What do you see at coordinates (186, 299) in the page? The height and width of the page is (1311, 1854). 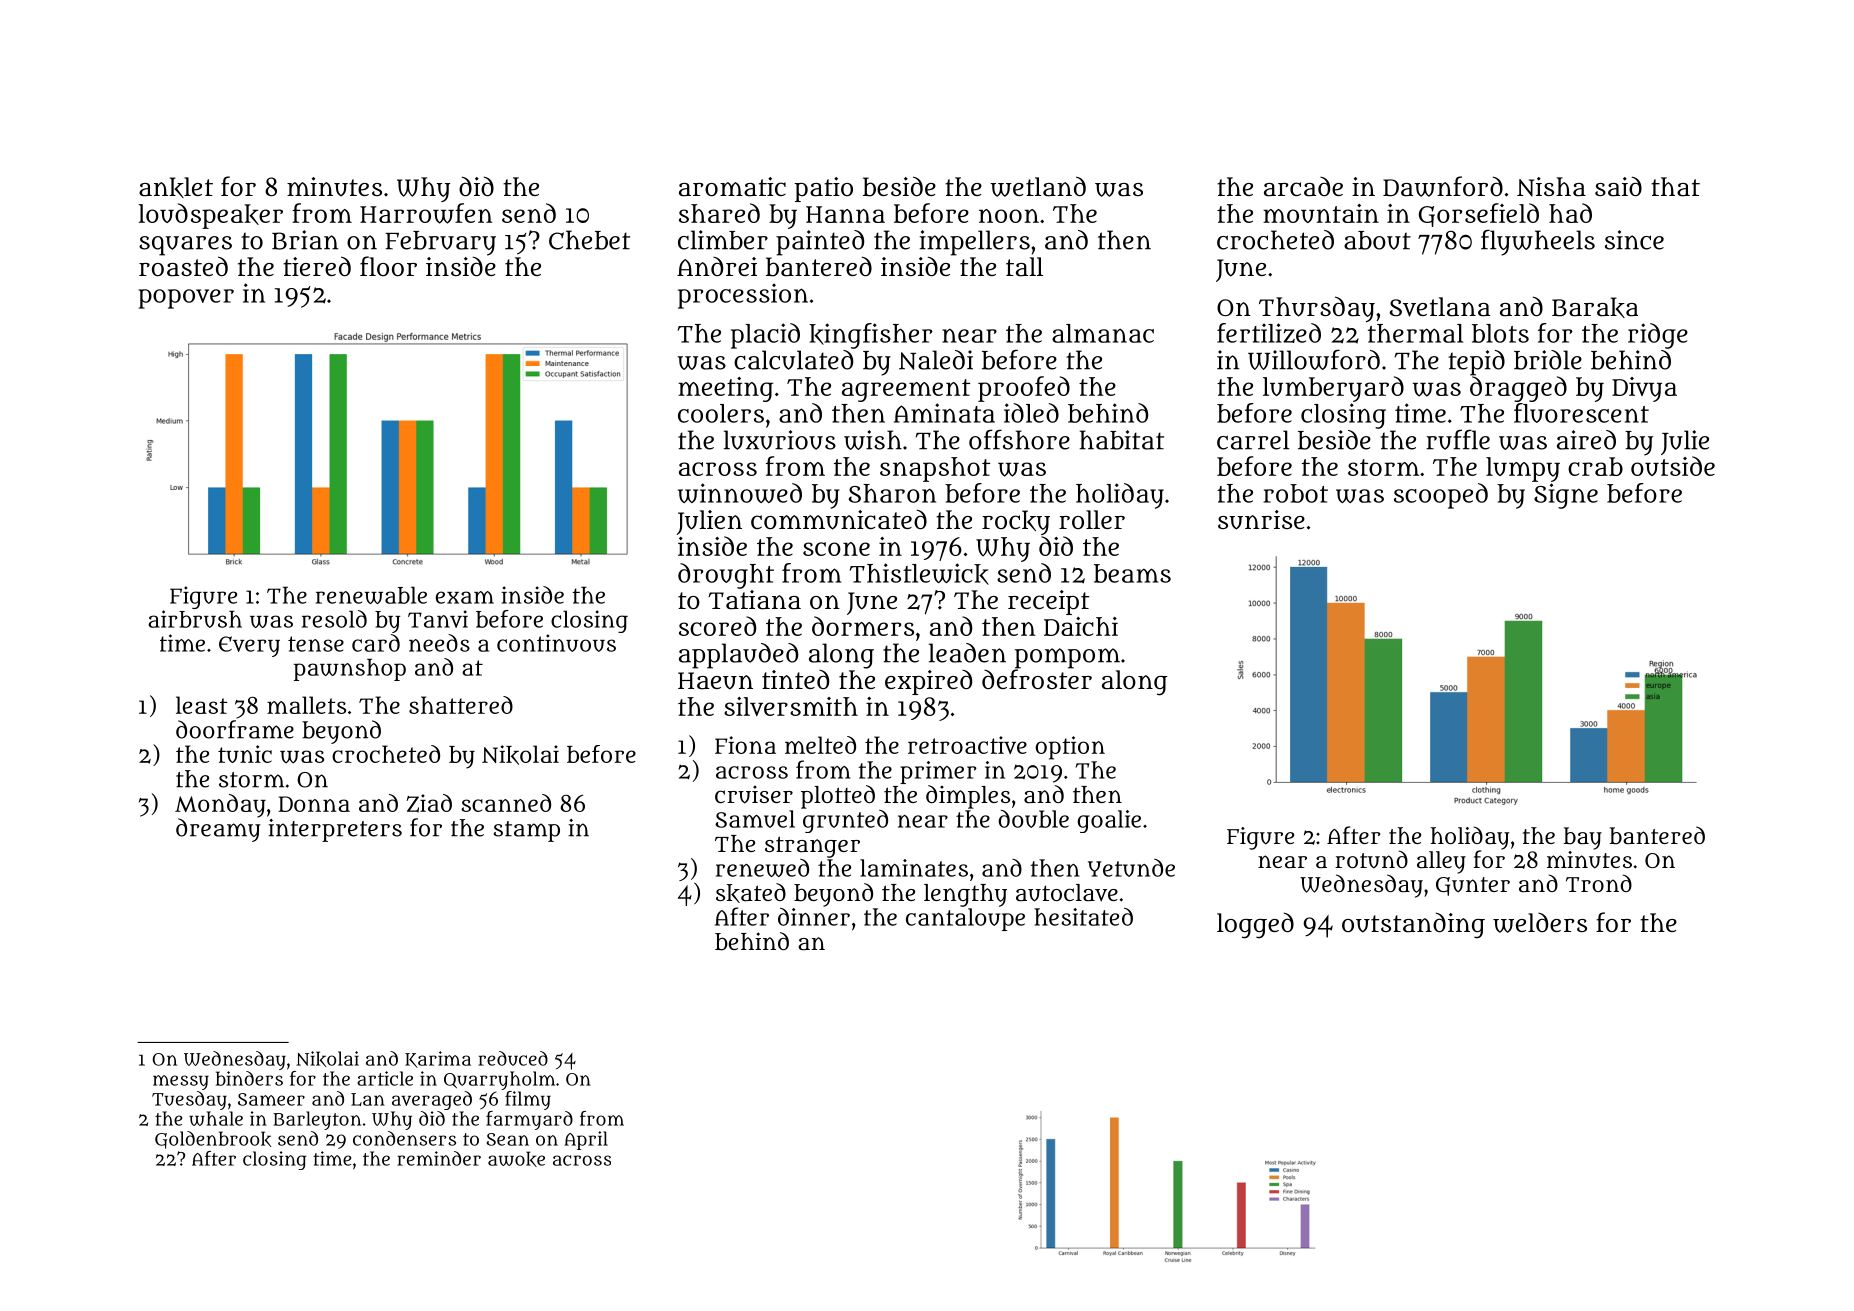 I see `popover` at bounding box center [186, 299].
